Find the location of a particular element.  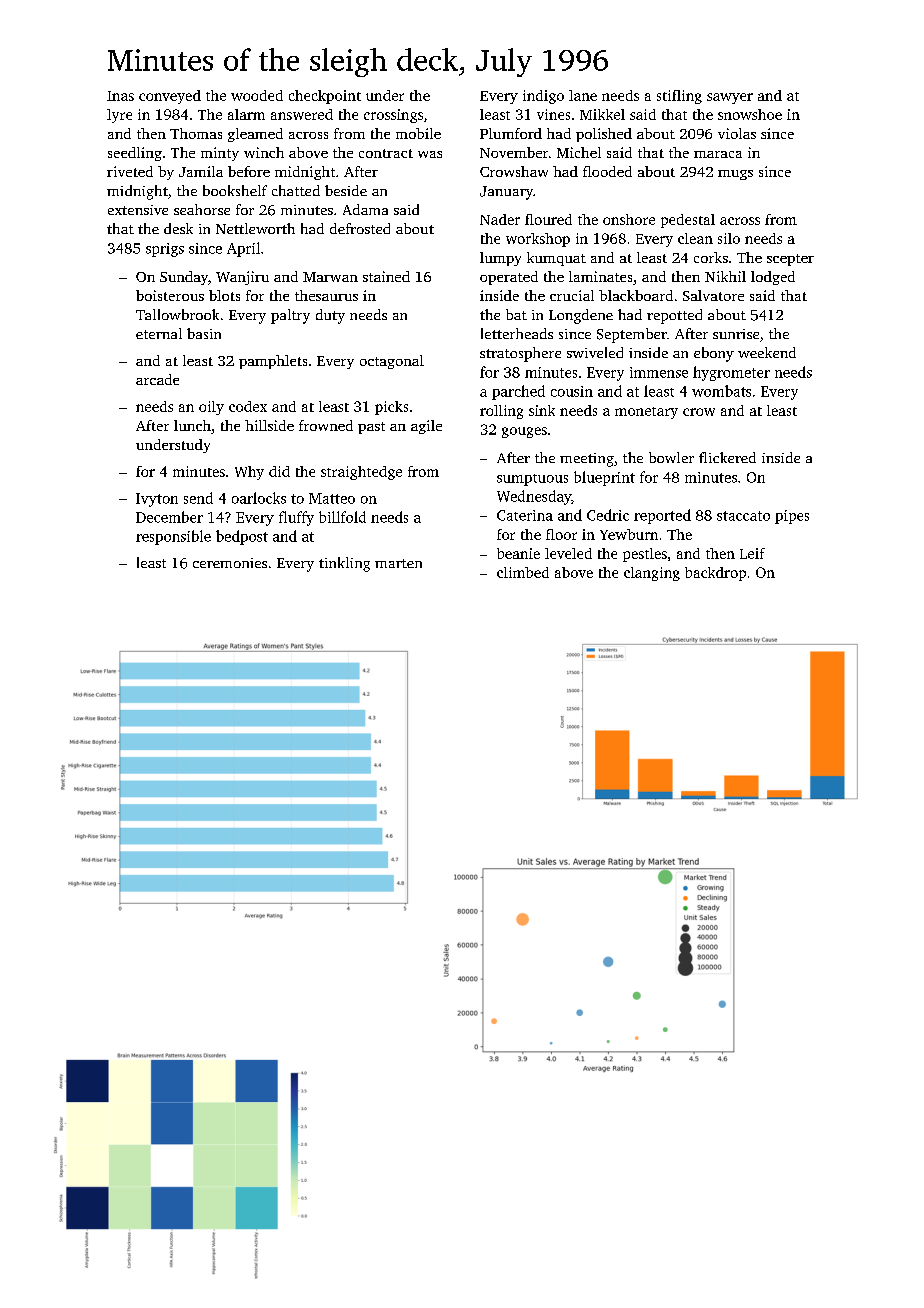

Inas is located at coordinates (120, 96).
